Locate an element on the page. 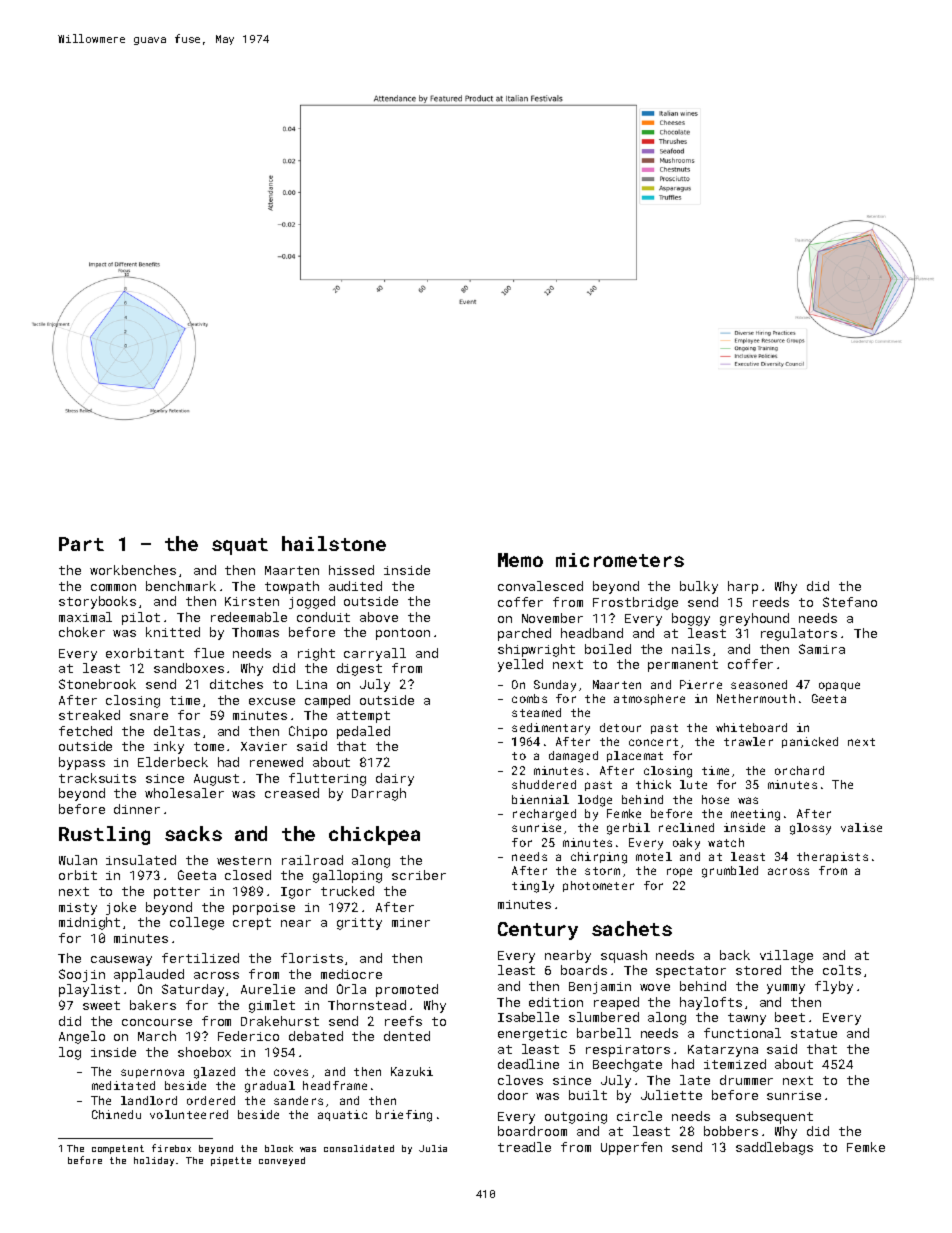 The height and width of the document is (1233, 952). reeds is located at coordinates (771, 602).
